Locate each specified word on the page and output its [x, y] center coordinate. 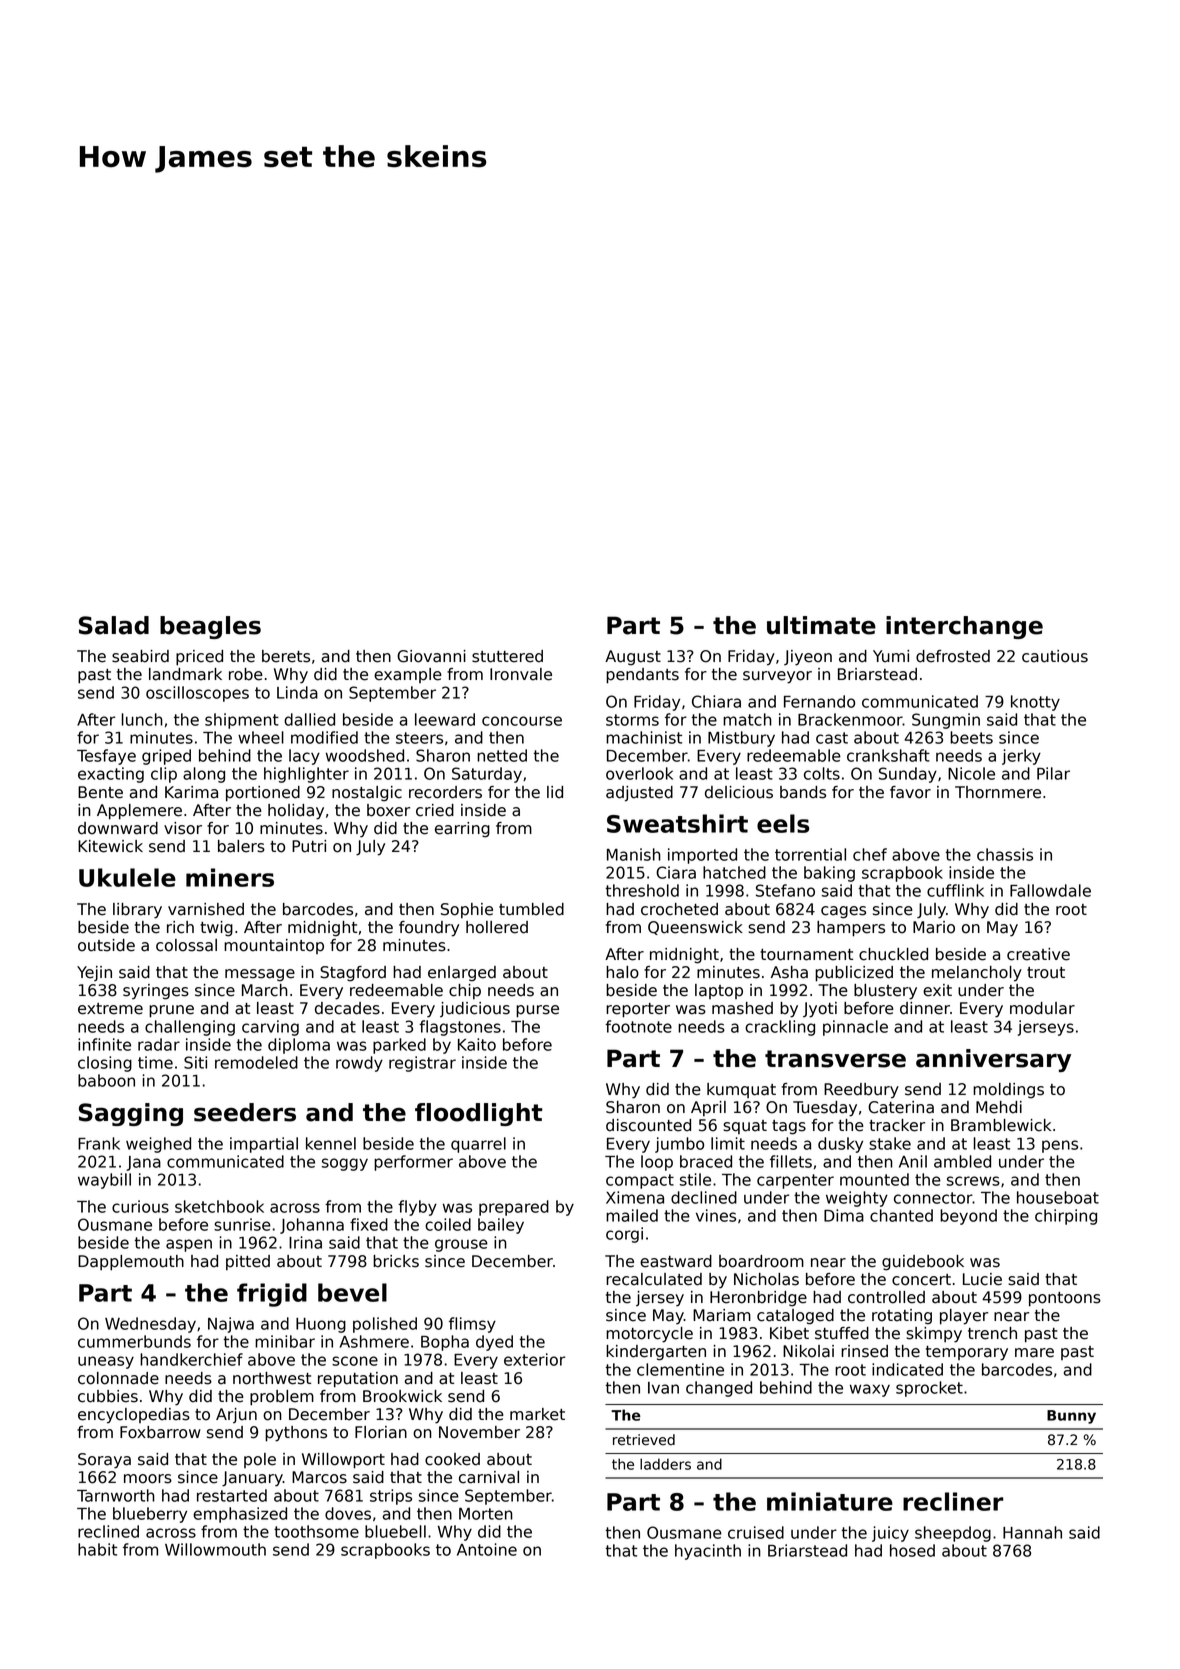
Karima [191, 792]
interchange [964, 627]
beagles [210, 627]
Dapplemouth [131, 1263]
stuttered [507, 656]
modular [1042, 1008]
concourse [522, 721]
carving [270, 1028]
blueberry [150, 1515]
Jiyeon [808, 658]
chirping [1066, 1217]
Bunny [1071, 1417]
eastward [676, 1261]
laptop [719, 991]
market [537, 1414]
